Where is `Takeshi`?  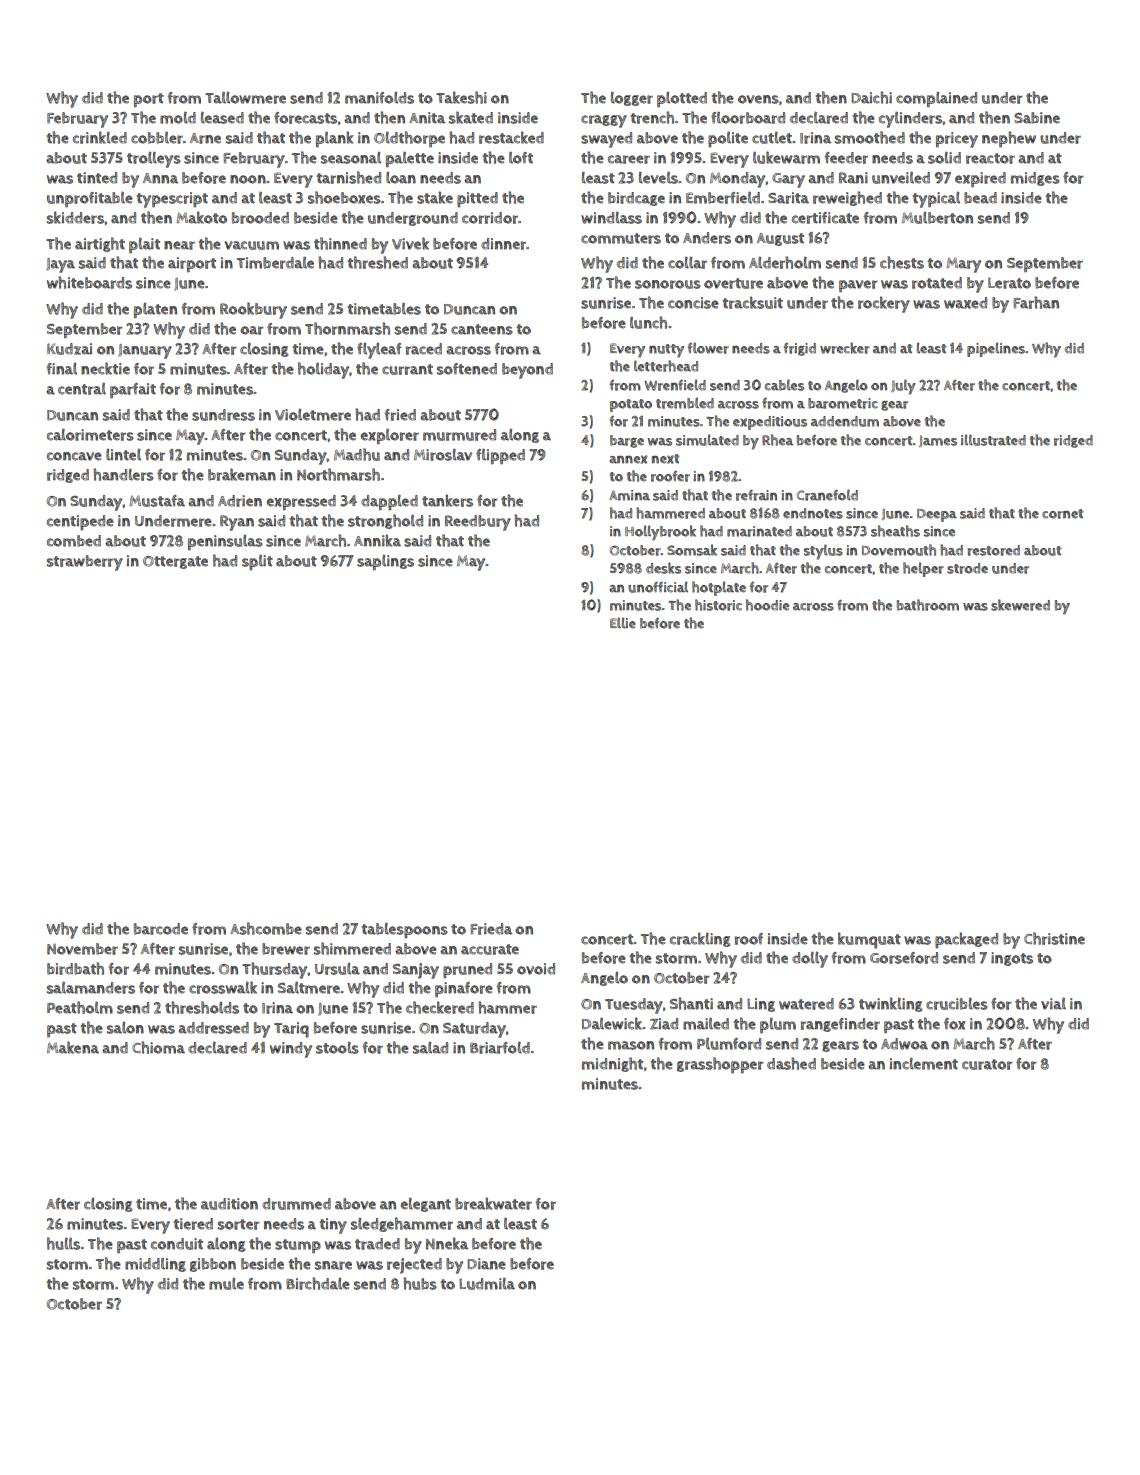
Takeshi is located at coordinates (461, 97).
